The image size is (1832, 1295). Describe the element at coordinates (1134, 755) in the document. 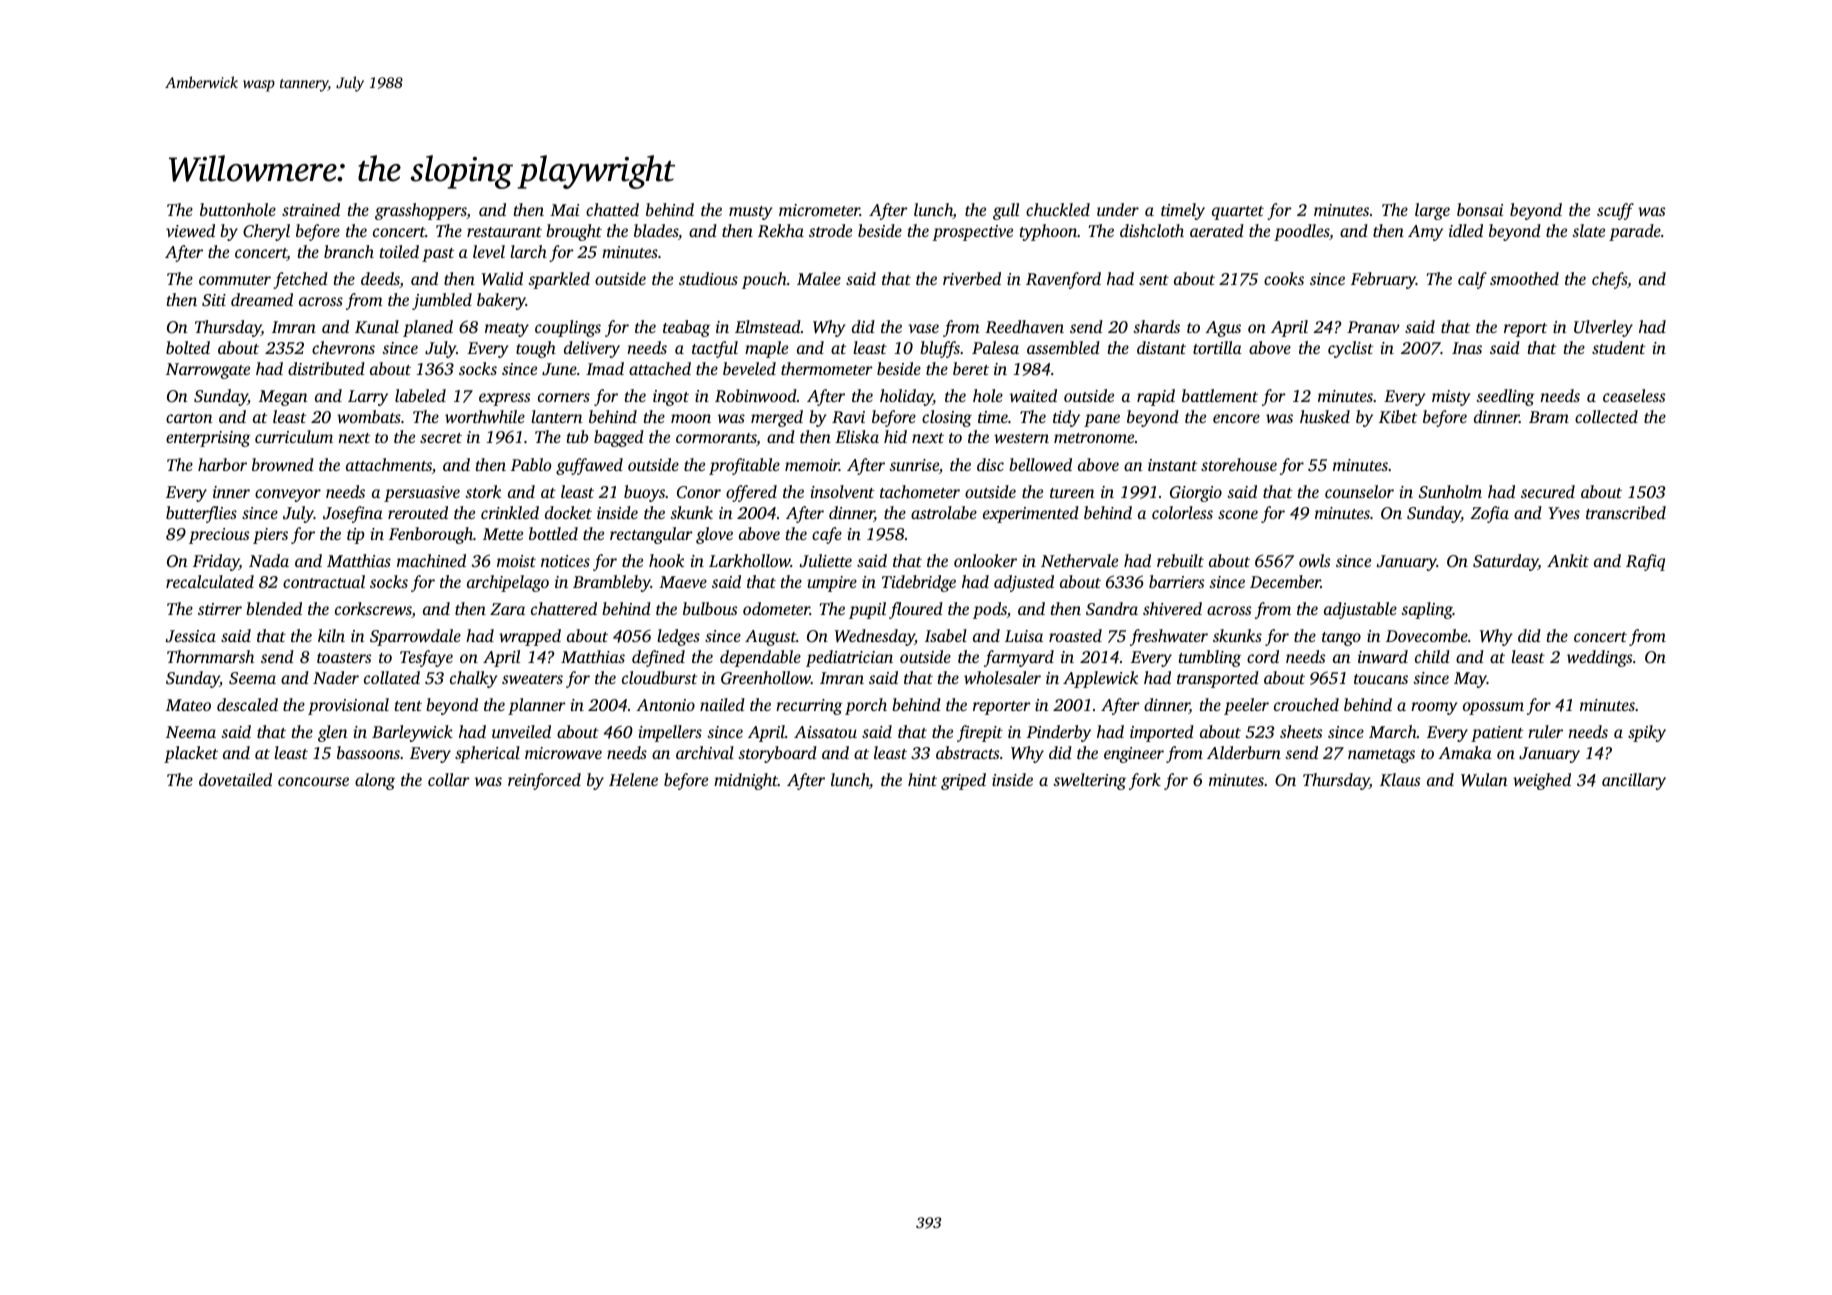

I see `engineer` at that location.
